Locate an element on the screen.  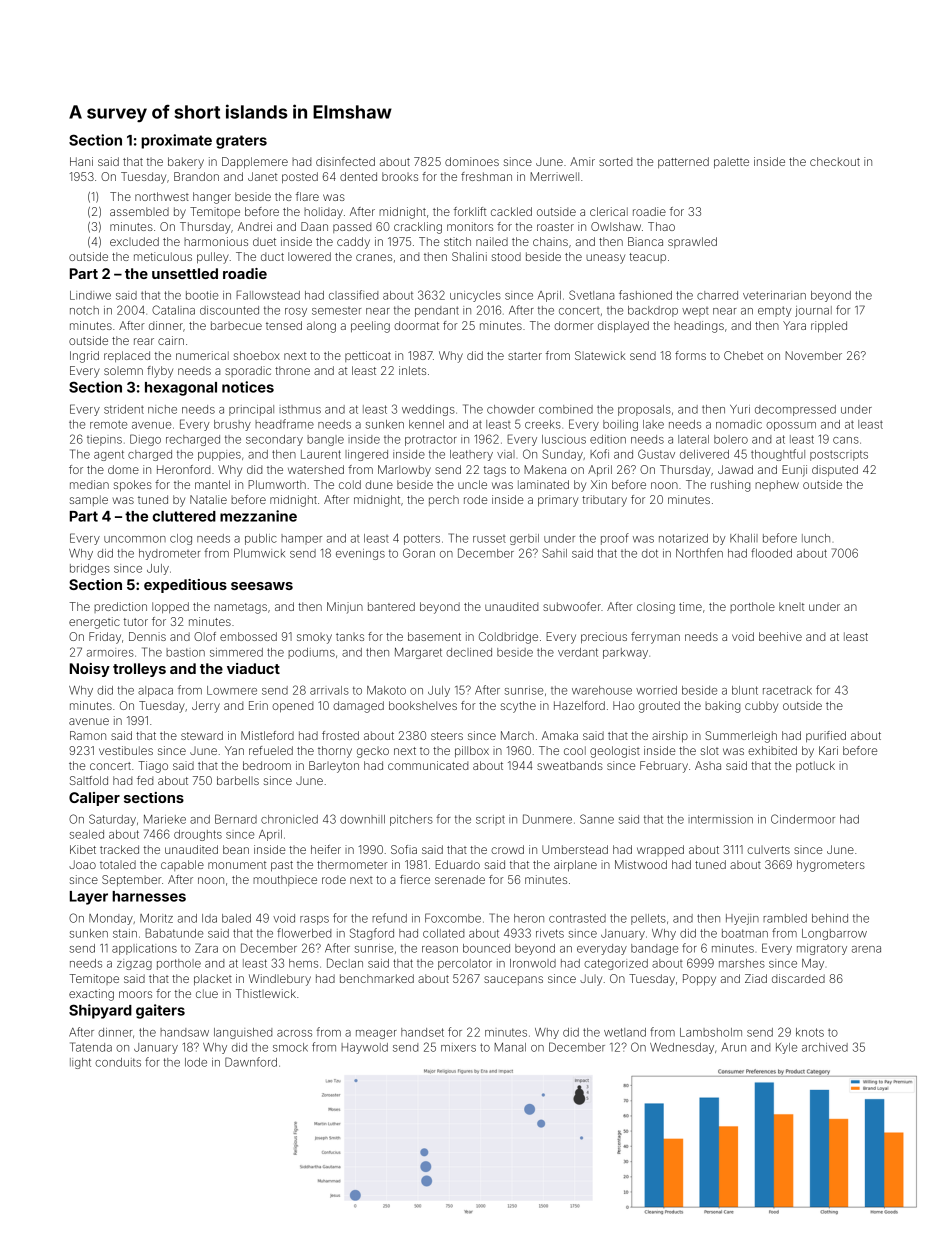
declined is located at coordinates (469, 652).
